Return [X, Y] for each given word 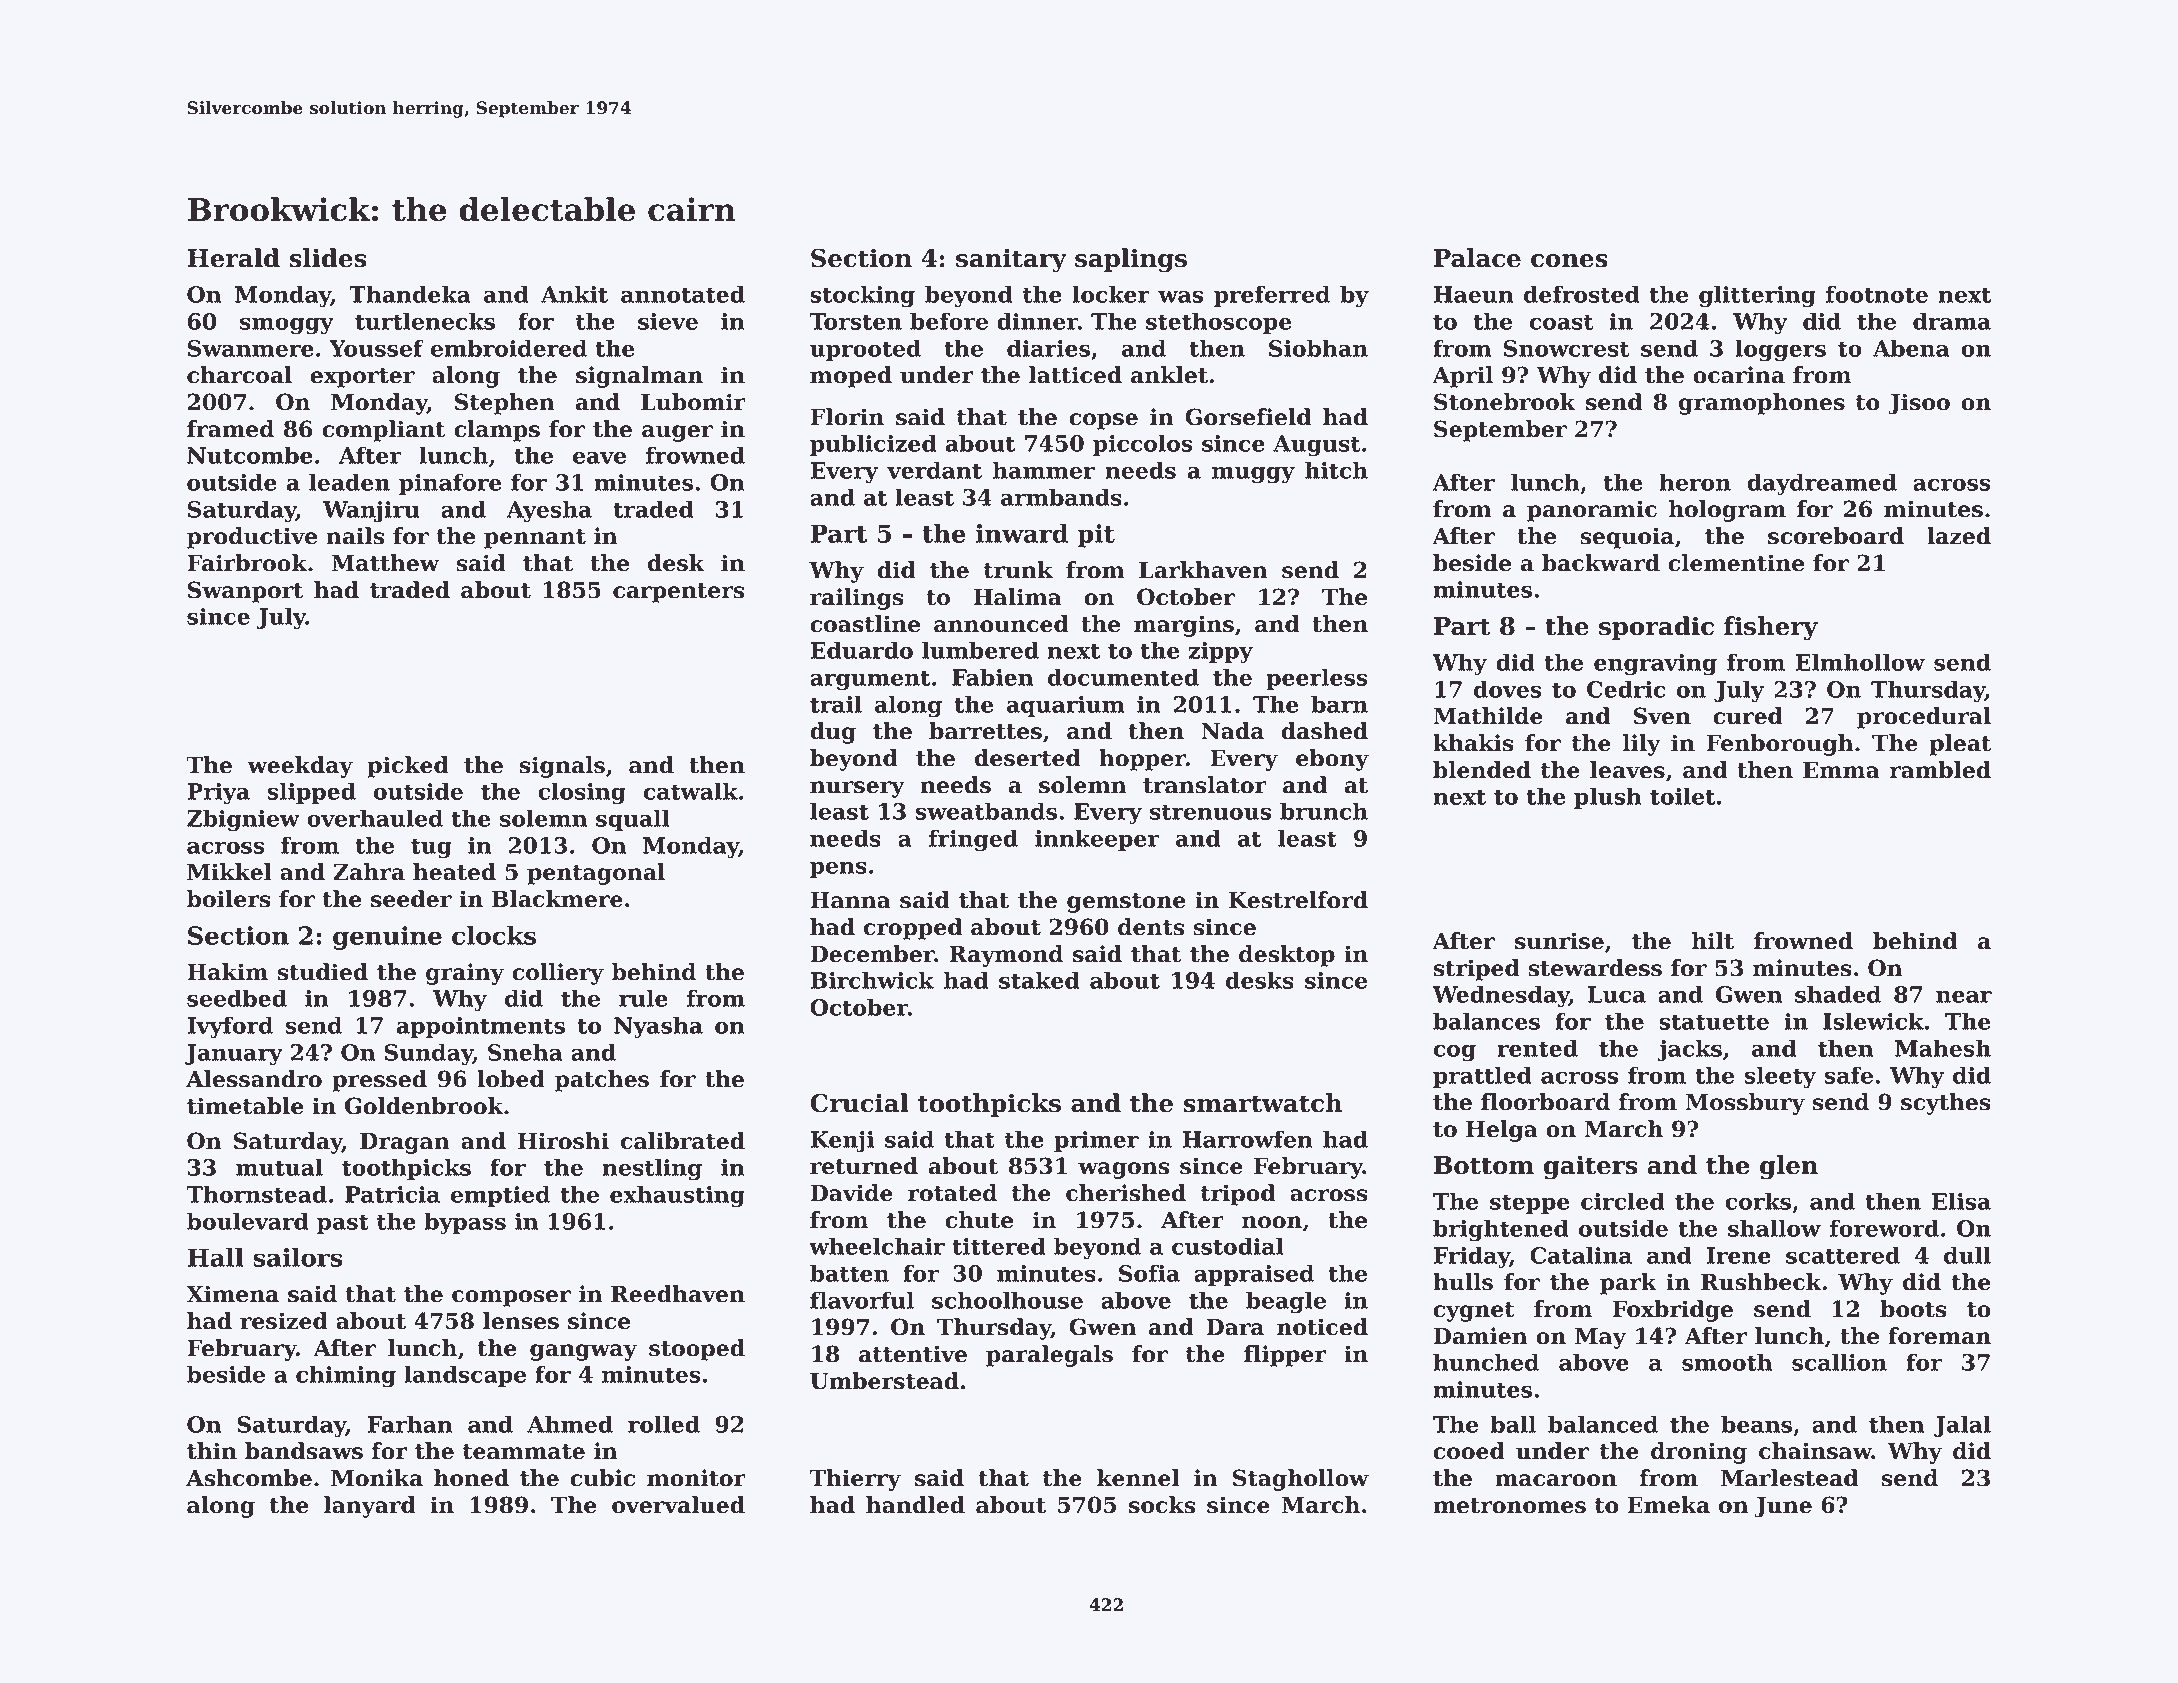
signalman [639, 377]
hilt [1713, 941]
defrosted [1582, 294]
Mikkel [229, 872]
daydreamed [1822, 484]
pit [1096, 536]
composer [511, 1298]
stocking [862, 296]
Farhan [410, 1424]
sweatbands [986, 811]
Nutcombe [250, 455]
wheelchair [877, 1246]
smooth [1727, 1362]
